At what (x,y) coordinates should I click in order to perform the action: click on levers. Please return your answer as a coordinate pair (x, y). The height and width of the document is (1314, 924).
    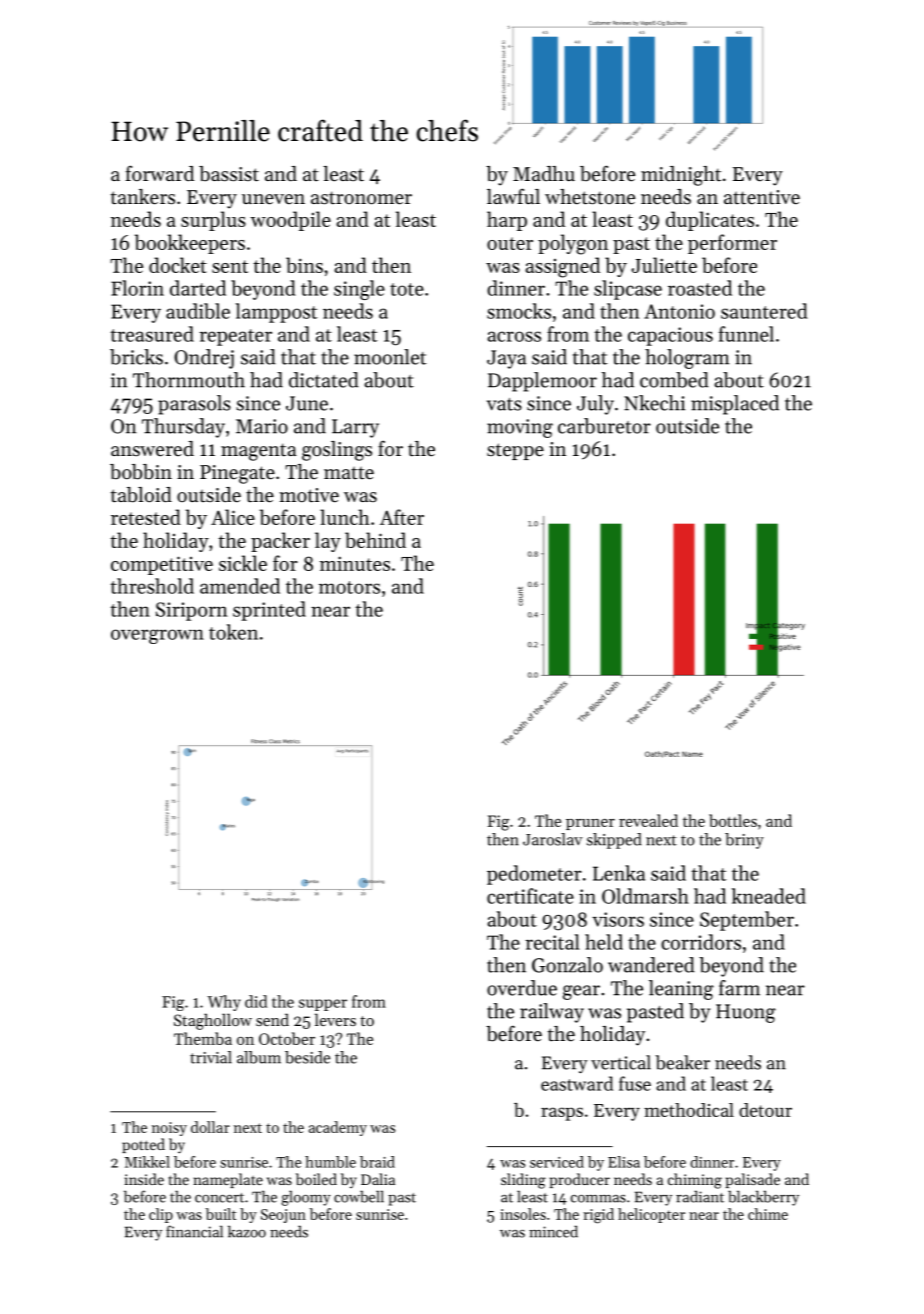
    Looking at the image, I should click on (335, 1019).
